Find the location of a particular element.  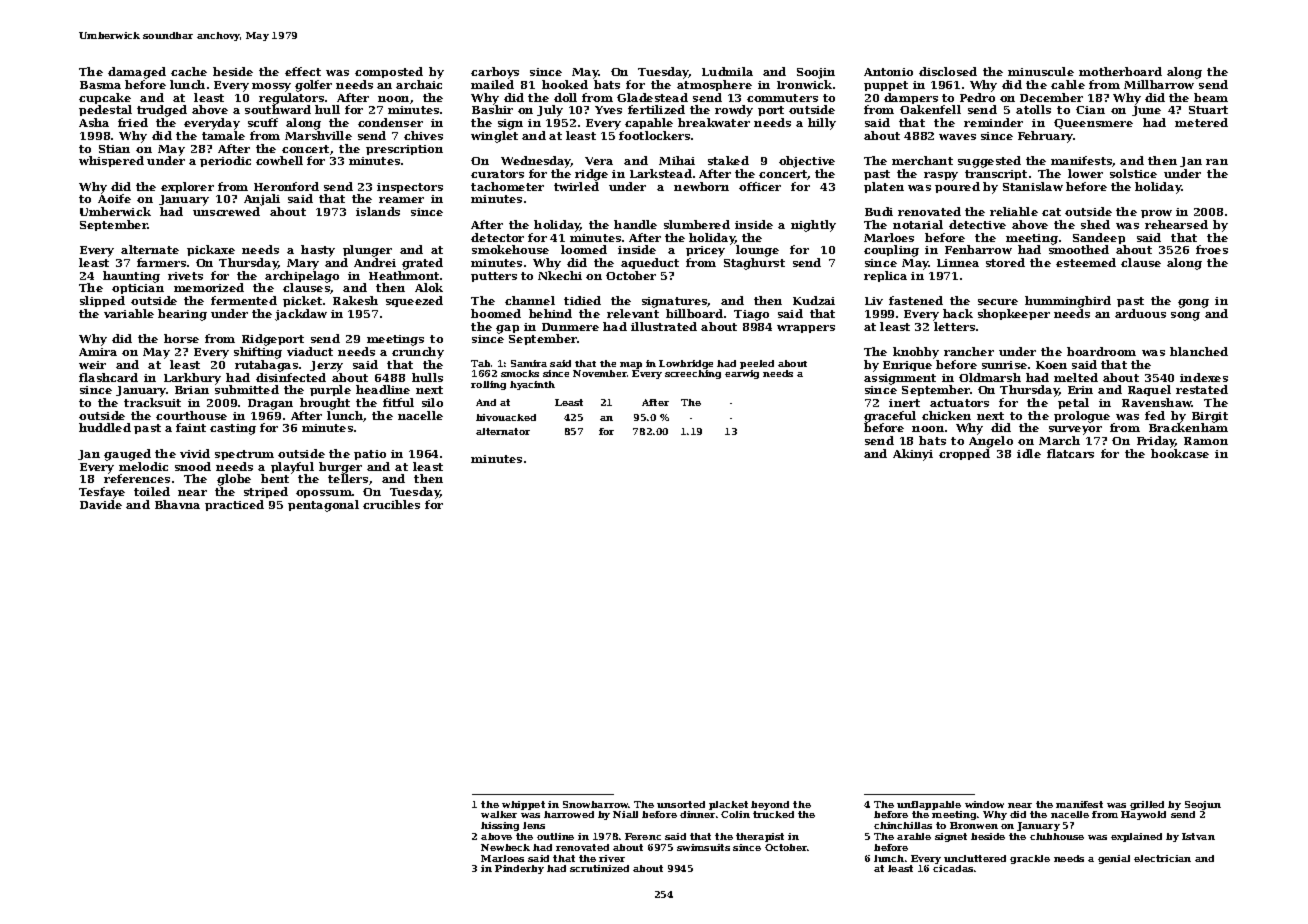

Anjali is located at coordinates (262, 200).
